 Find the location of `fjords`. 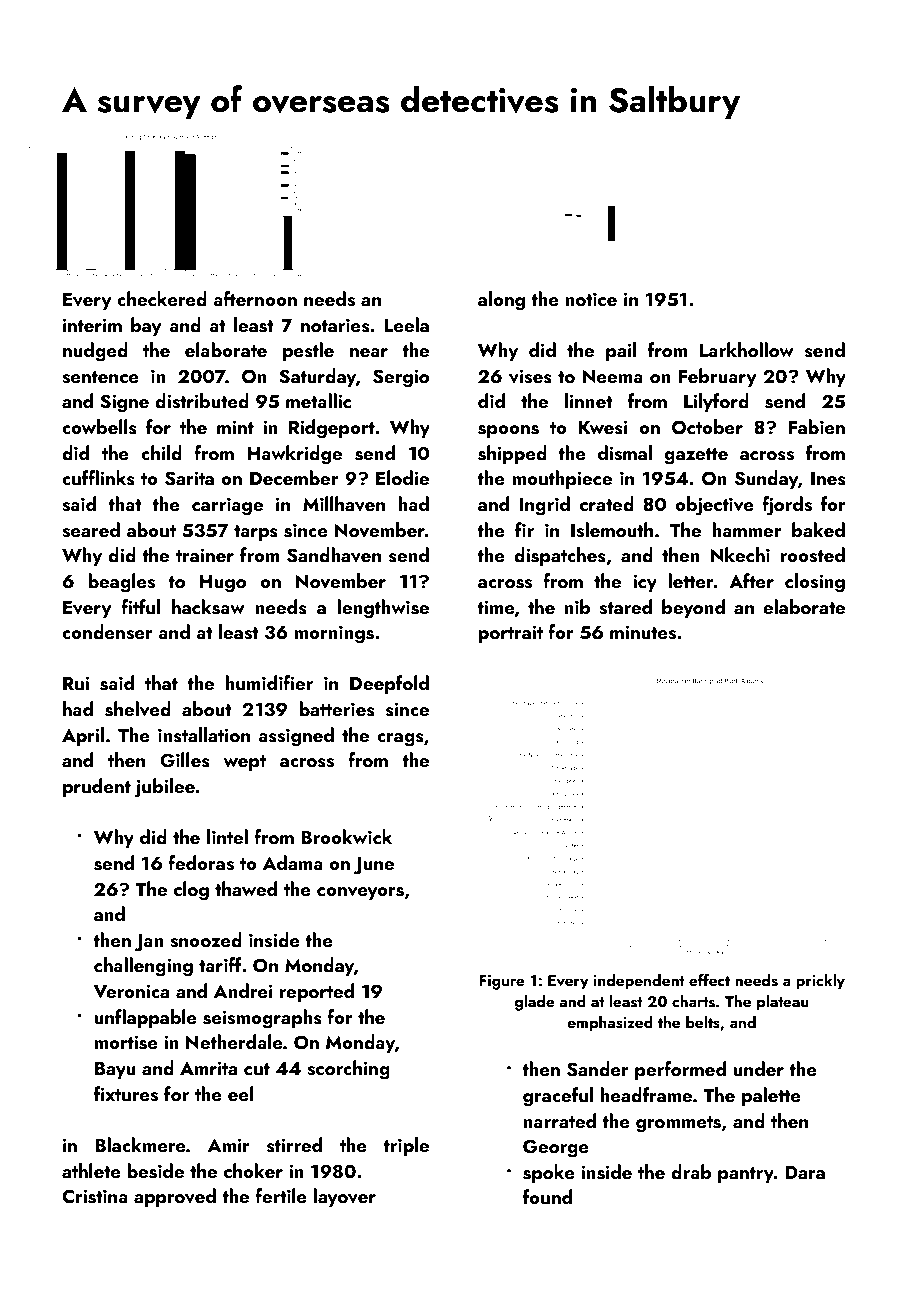

fjords is located at coordinates (787, 506).
